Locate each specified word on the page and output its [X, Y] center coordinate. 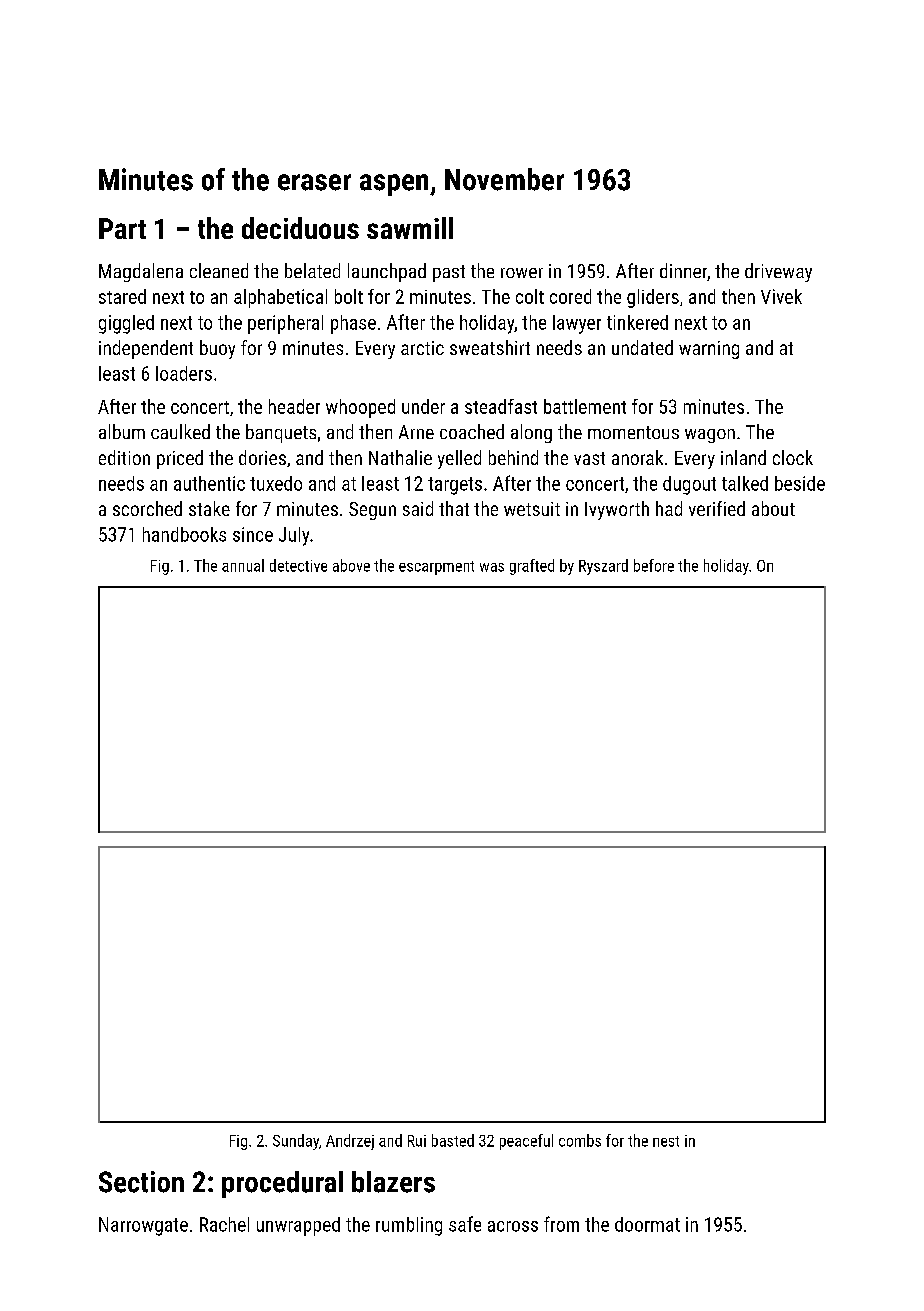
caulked [180, 431]
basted [453, 1140]
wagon [710, 436]
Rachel [224, 1224]
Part [122, 228]
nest [666, 1141]
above [351, 565]
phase [353, 324]
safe [465, 1224]
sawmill [410, 228]
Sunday [296, 1142]
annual [243, 565]
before [654, 565]
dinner [683, 270]
